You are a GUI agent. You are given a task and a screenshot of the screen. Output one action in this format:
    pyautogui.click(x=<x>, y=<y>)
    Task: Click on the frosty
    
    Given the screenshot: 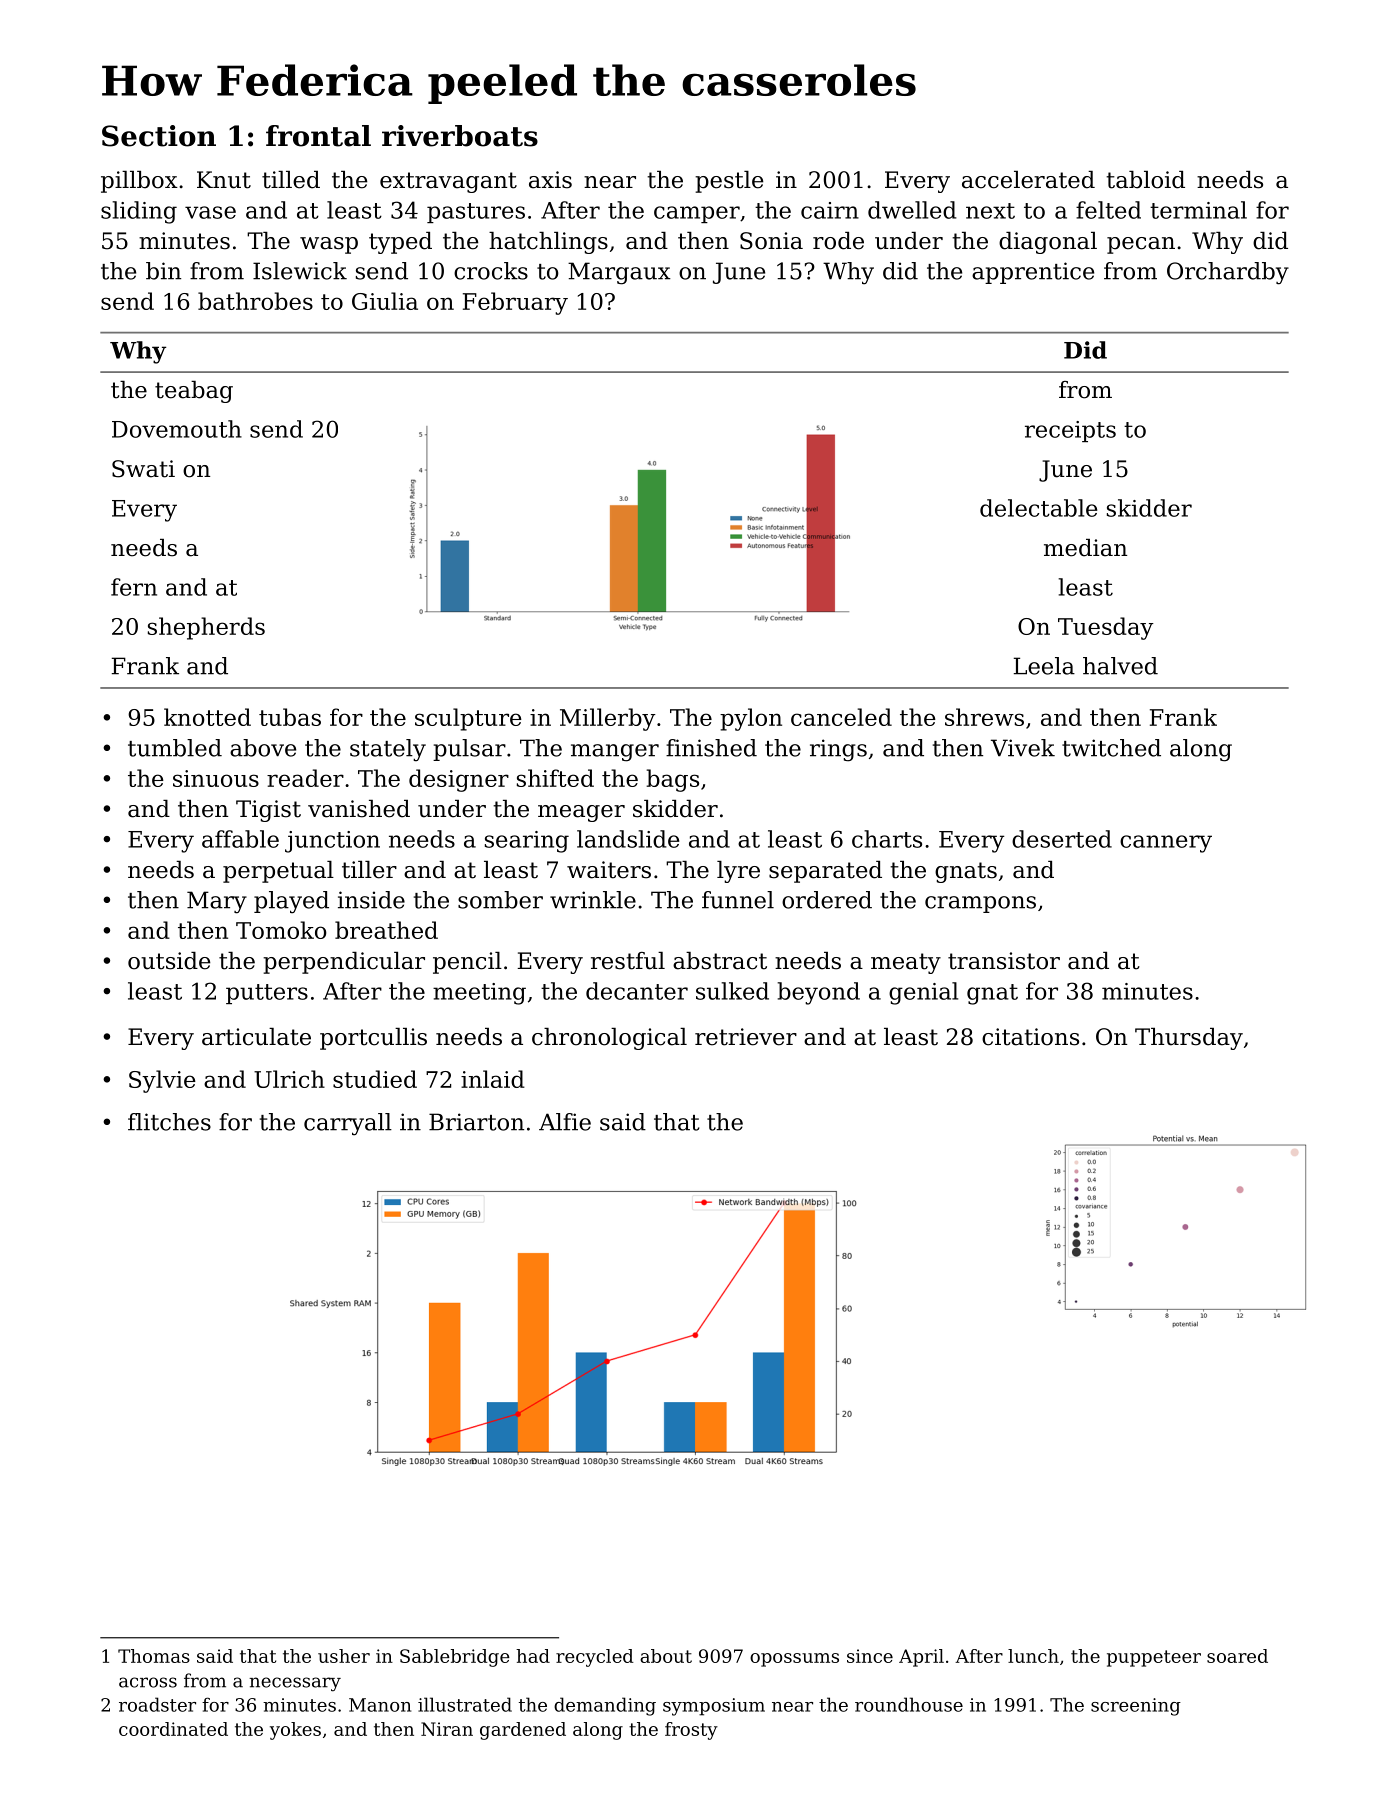 What is the action you would take?
    pyautogui.click(x=691, y=1731)
